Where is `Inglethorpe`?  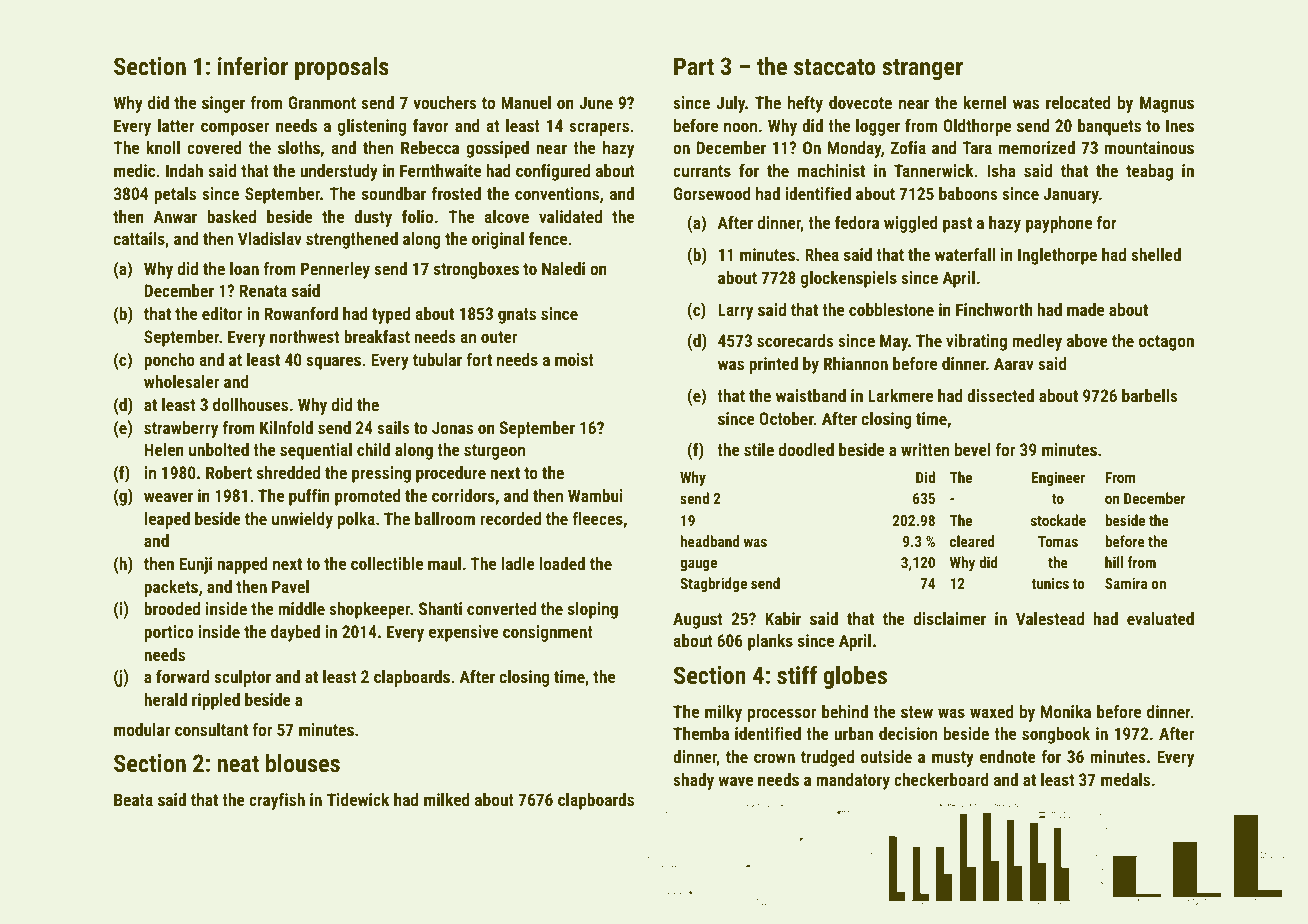
Inglethorpe is located at coordinates (1057, 256).
